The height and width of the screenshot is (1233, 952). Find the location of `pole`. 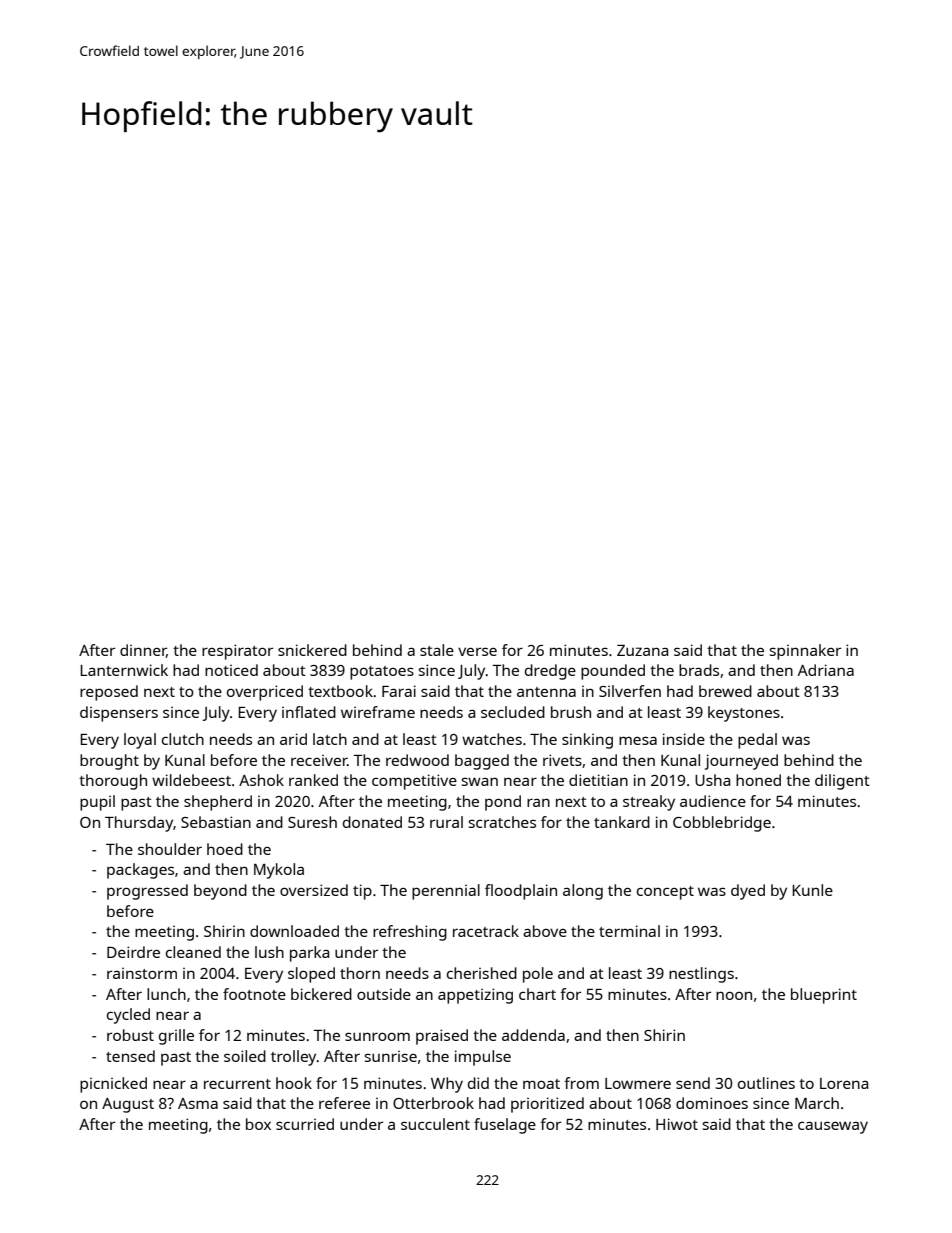

pole is located at coordinates (538, 975).
